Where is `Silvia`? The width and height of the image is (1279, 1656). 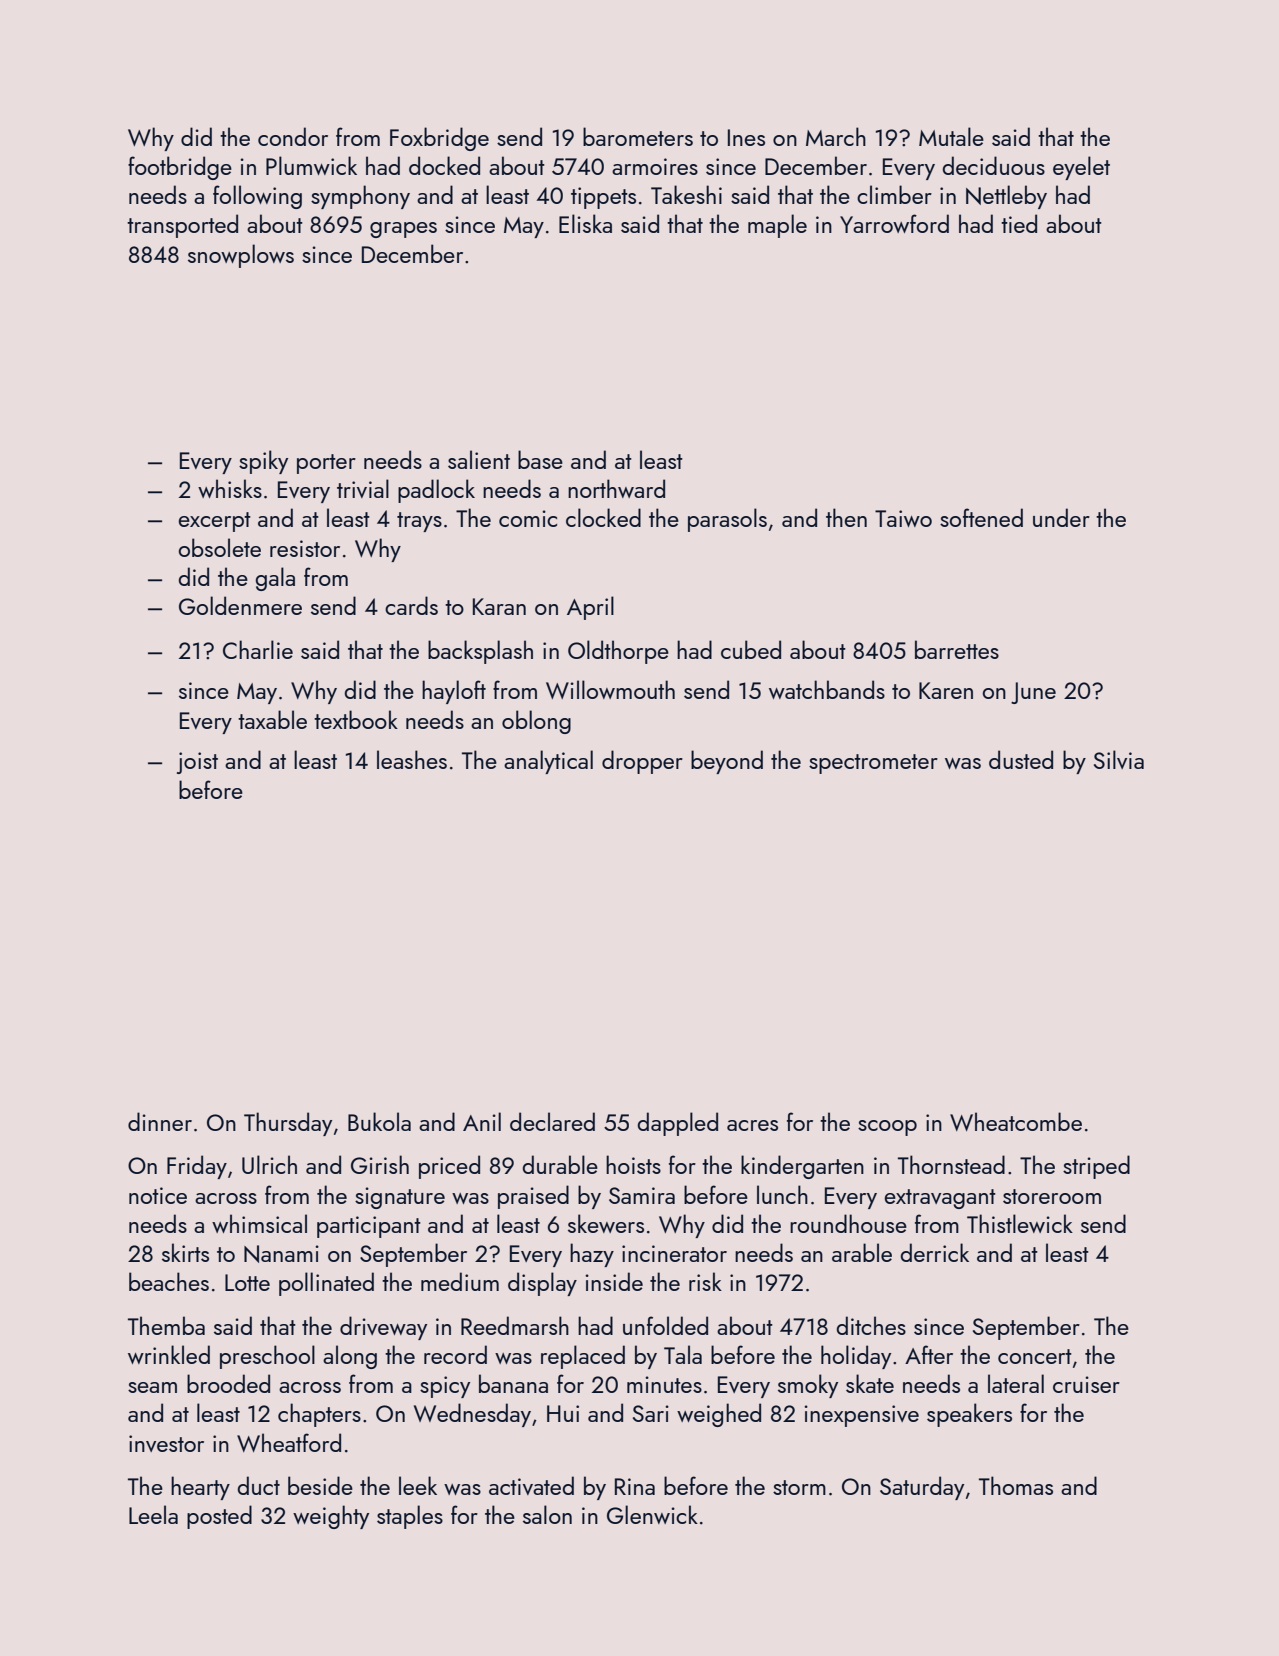 Silvia is located at coordinates (1119, 759).
